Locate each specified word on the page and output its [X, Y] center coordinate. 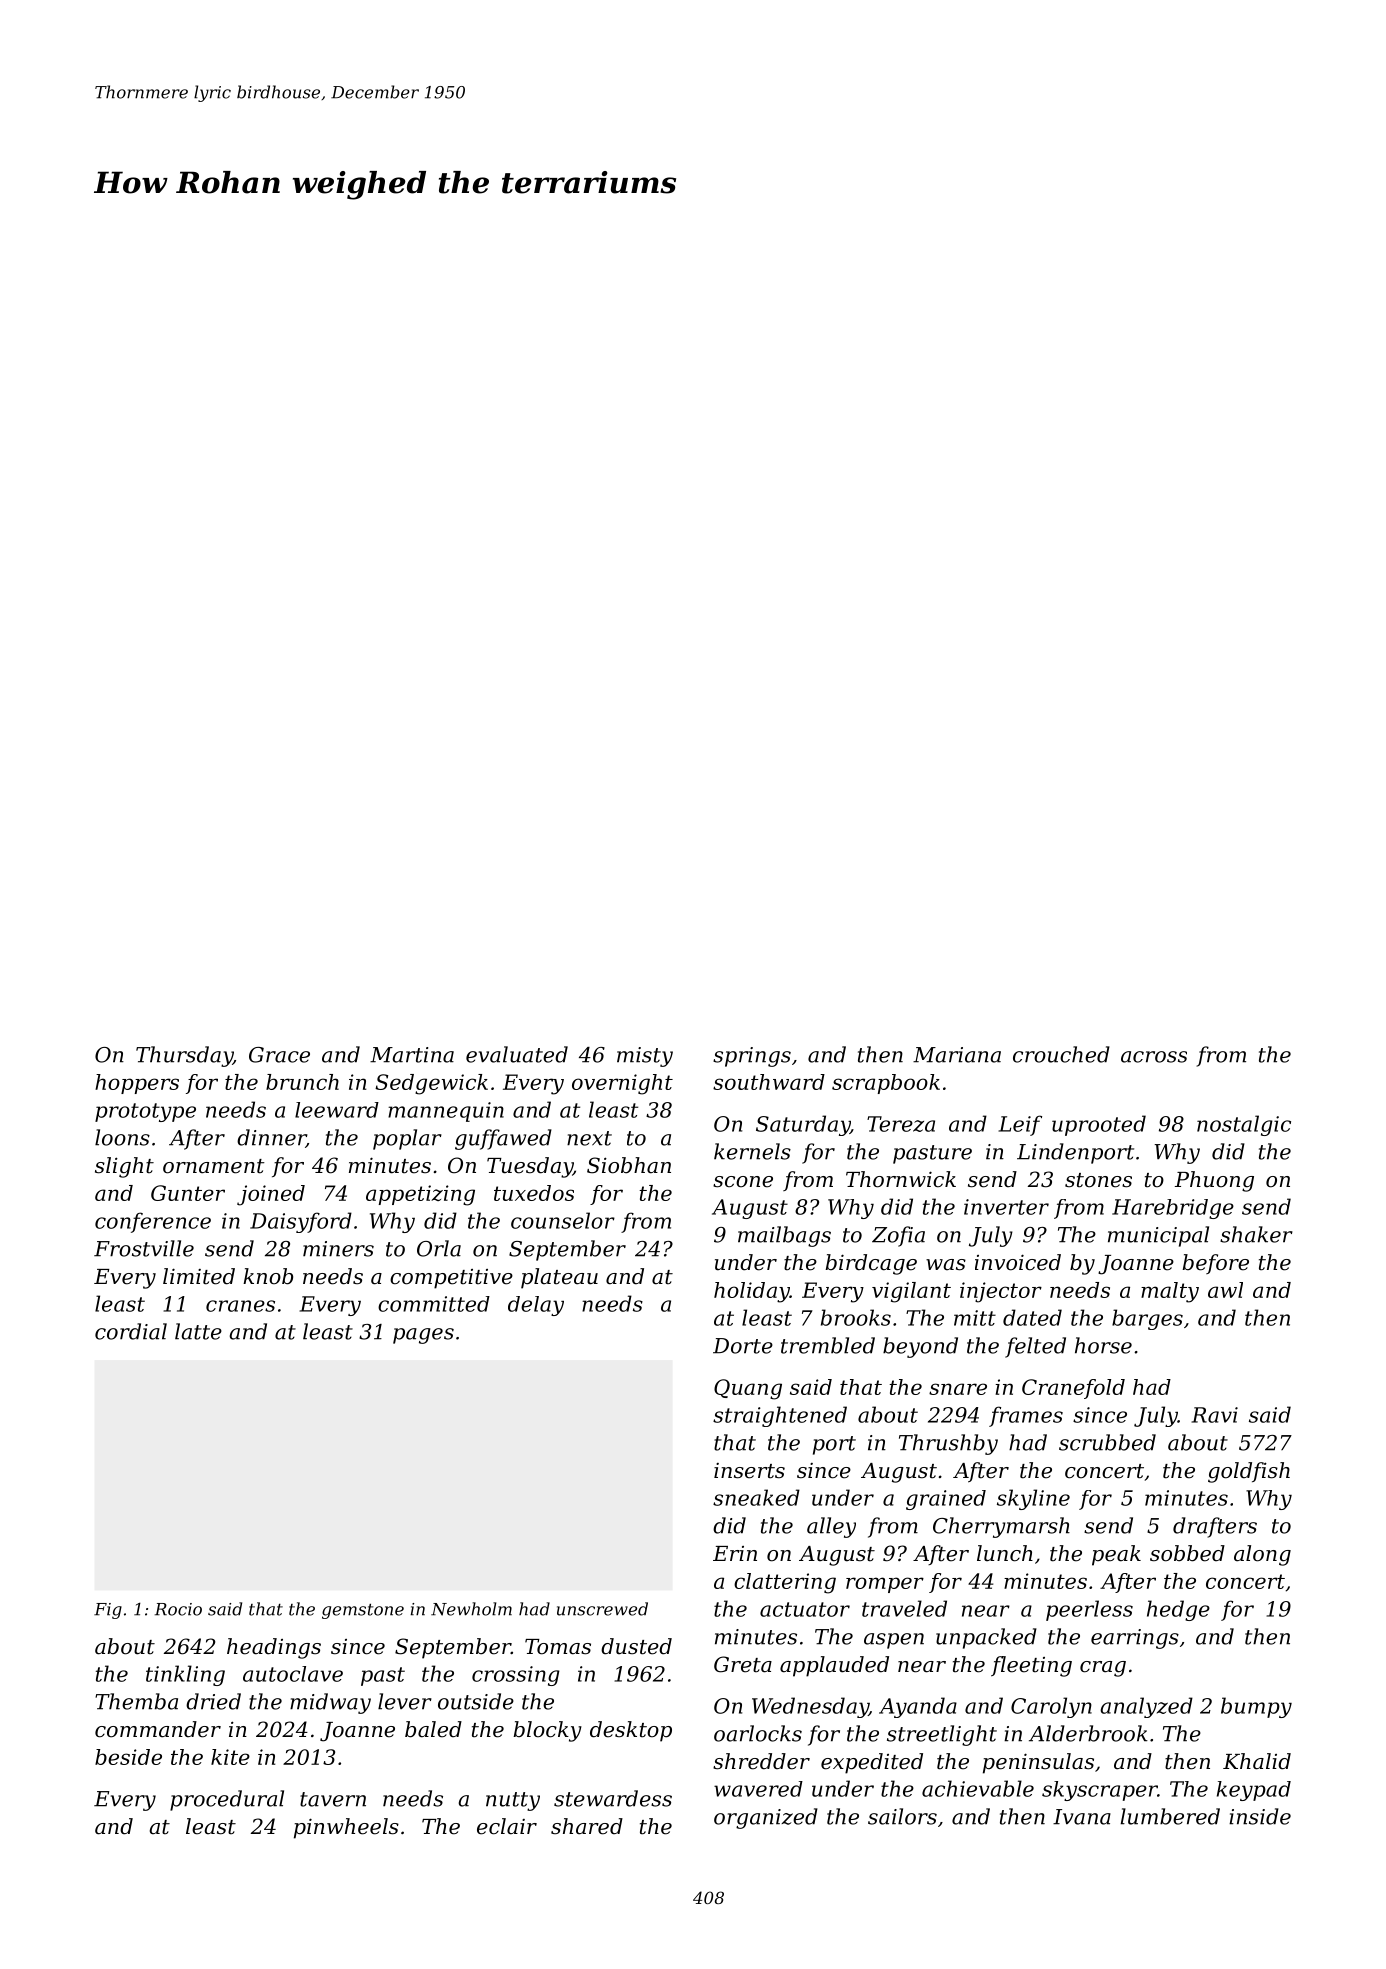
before [1215, 1264]
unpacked [986, 1638]
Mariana [957, 1055]
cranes [240, 1306]
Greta [743, 1664]
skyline [1033, 1499]
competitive [451, 1279]
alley [831, 1527]
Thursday [184, 1056]
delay [536, 1306]
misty [645, 1057]
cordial [131, 1331]
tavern [333, 1799]
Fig [108, 1611]
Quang [748, 1389]
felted [1035, 1347]
